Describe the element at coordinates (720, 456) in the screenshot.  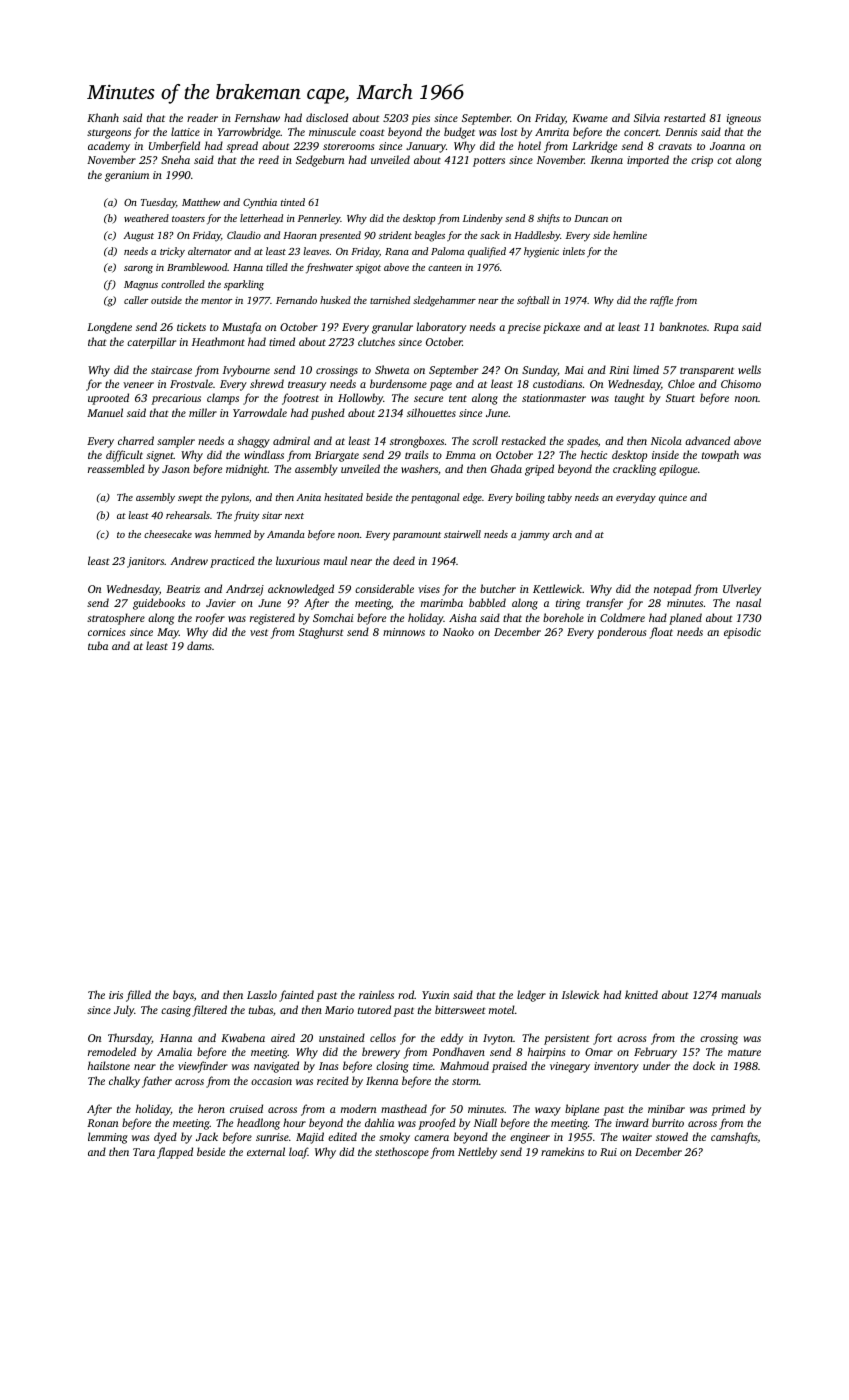
I see `towpath` at that location.
